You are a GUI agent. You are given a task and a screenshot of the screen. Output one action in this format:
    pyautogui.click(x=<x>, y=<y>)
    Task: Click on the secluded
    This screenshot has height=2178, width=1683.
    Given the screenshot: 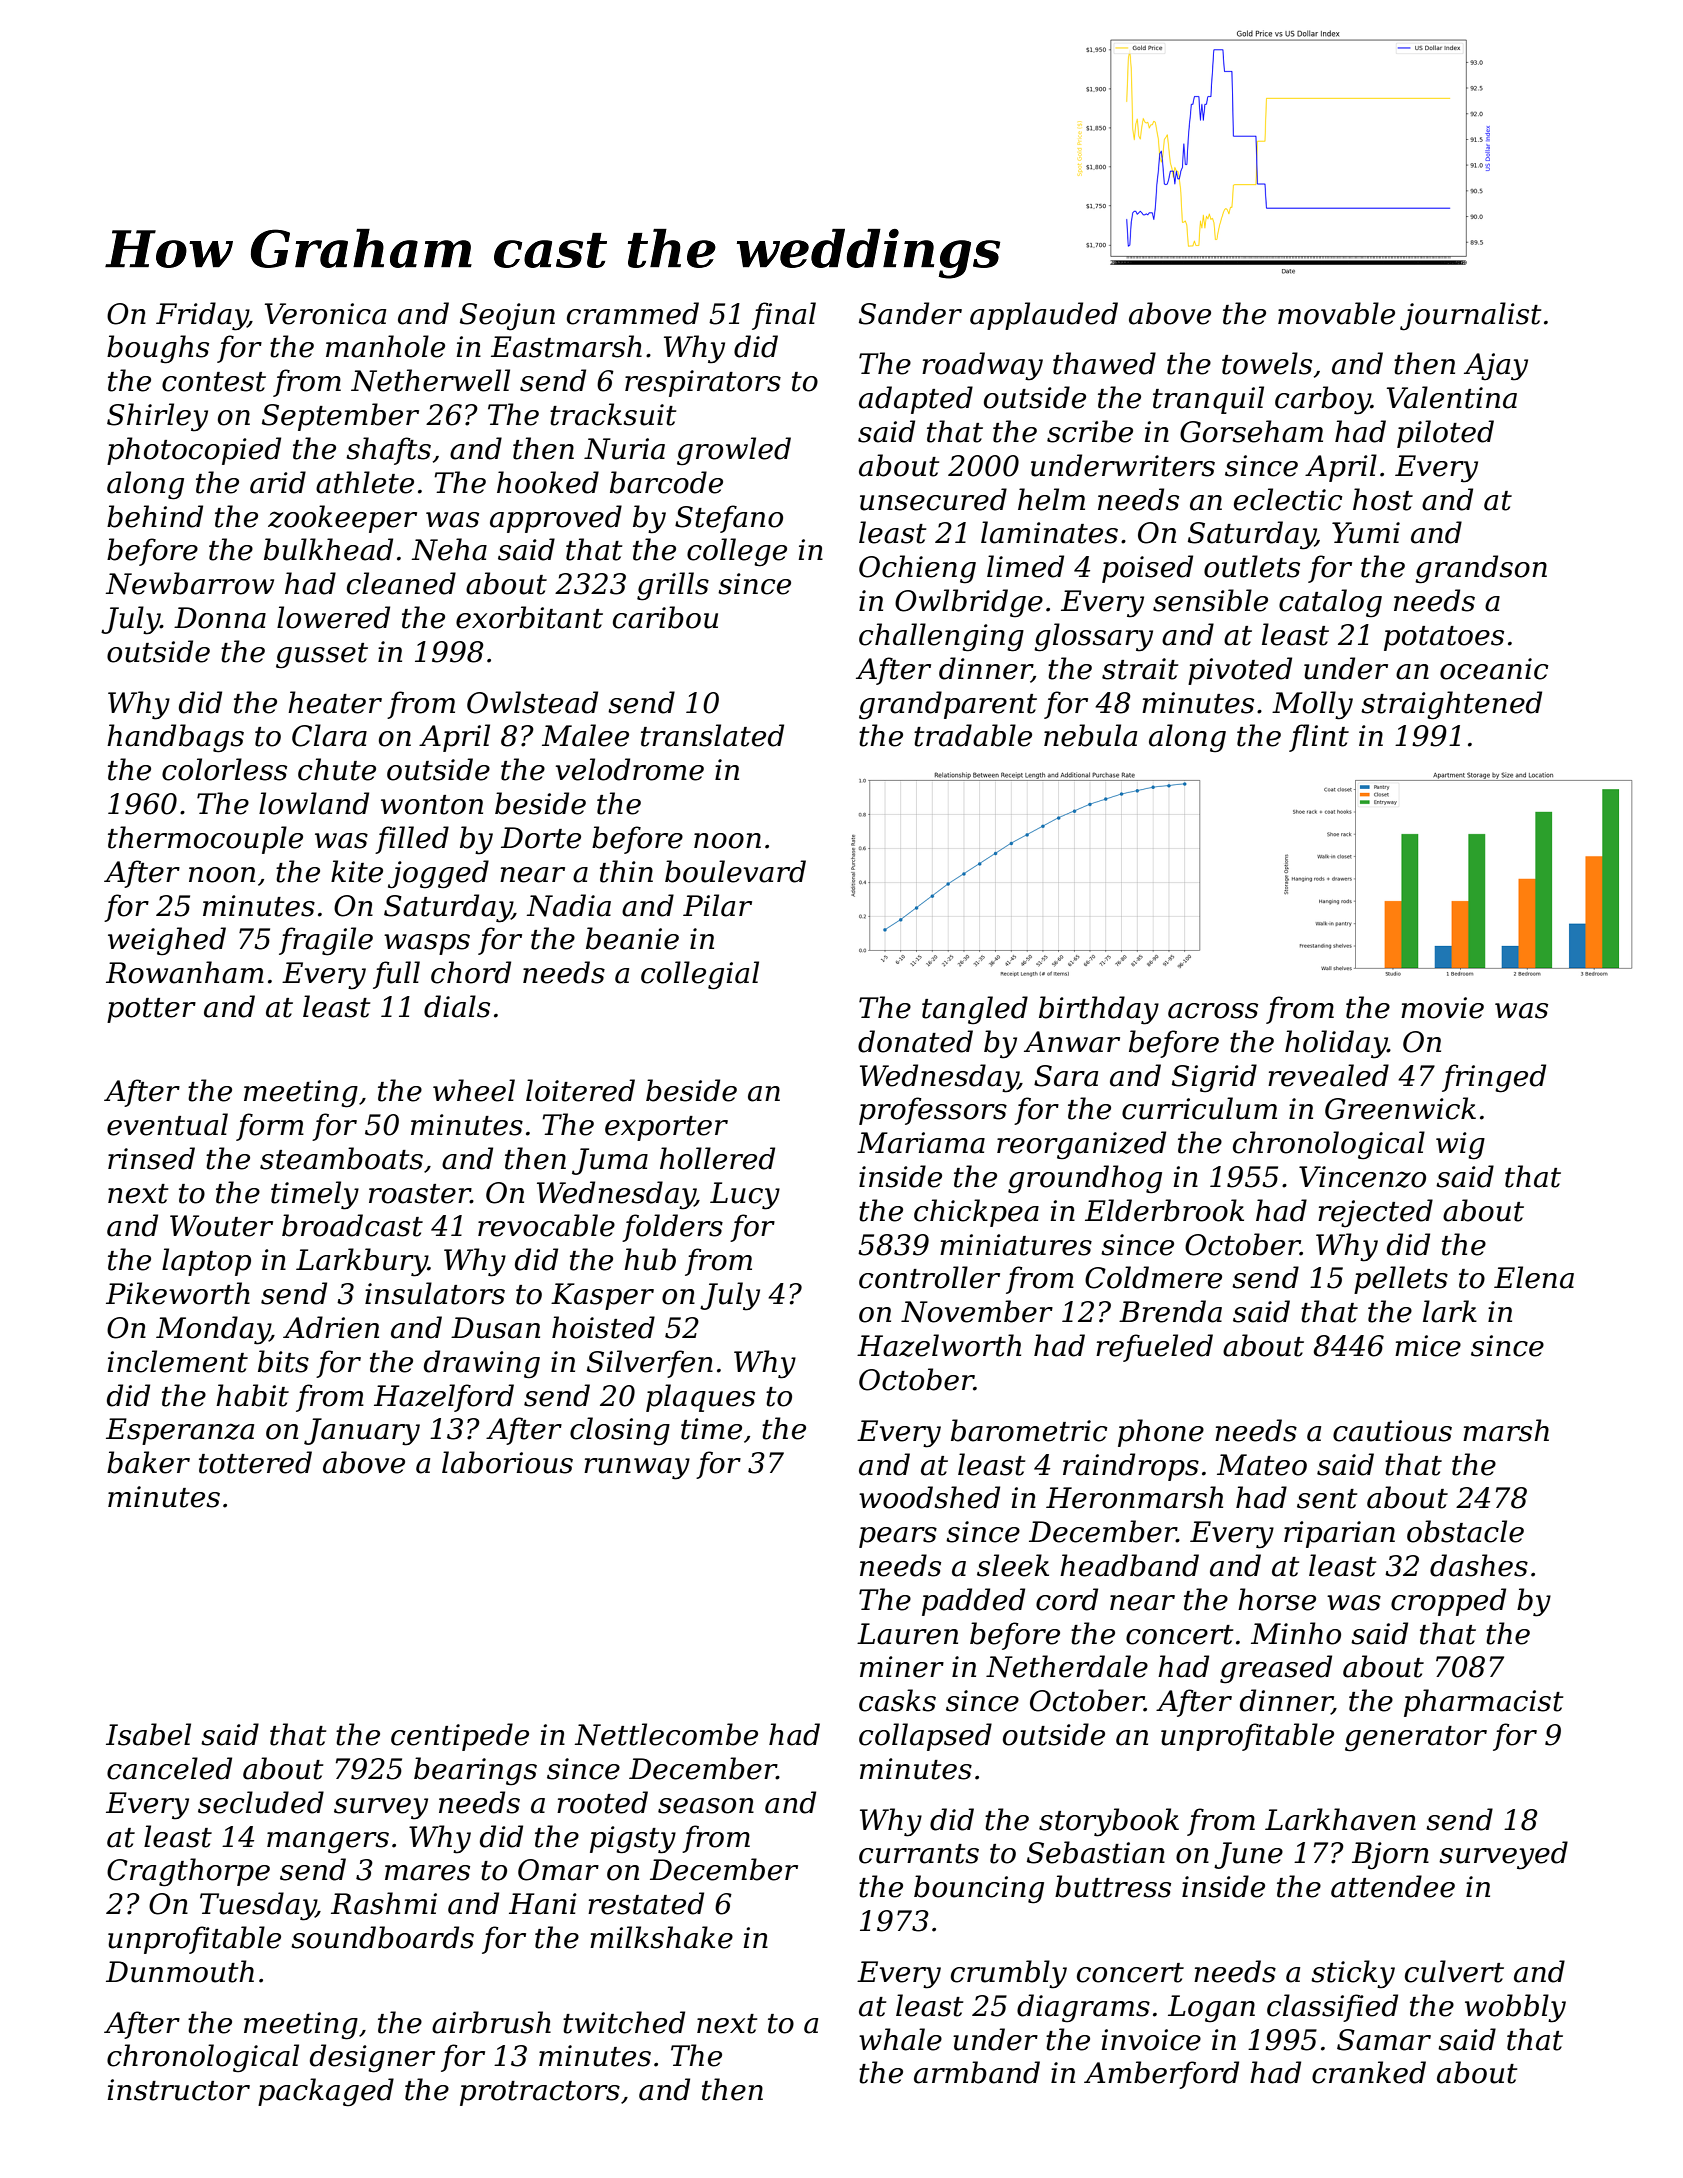 What is the action you would take?
    pyautogui.click(x=261, y=1802)
